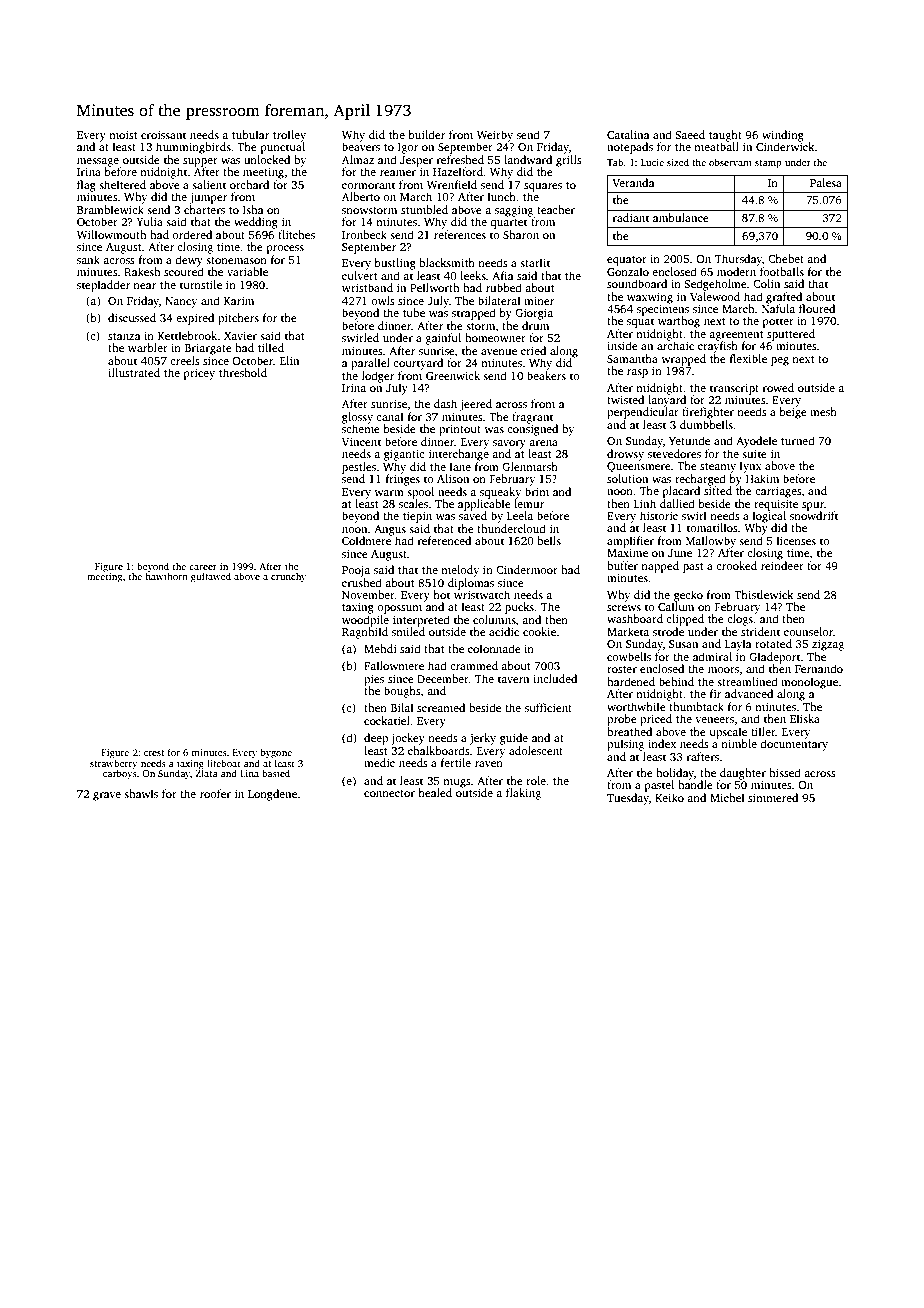  What do you see at coordinates (460, 234) in the page?
I see `references` at bounding box center [460, 234].
